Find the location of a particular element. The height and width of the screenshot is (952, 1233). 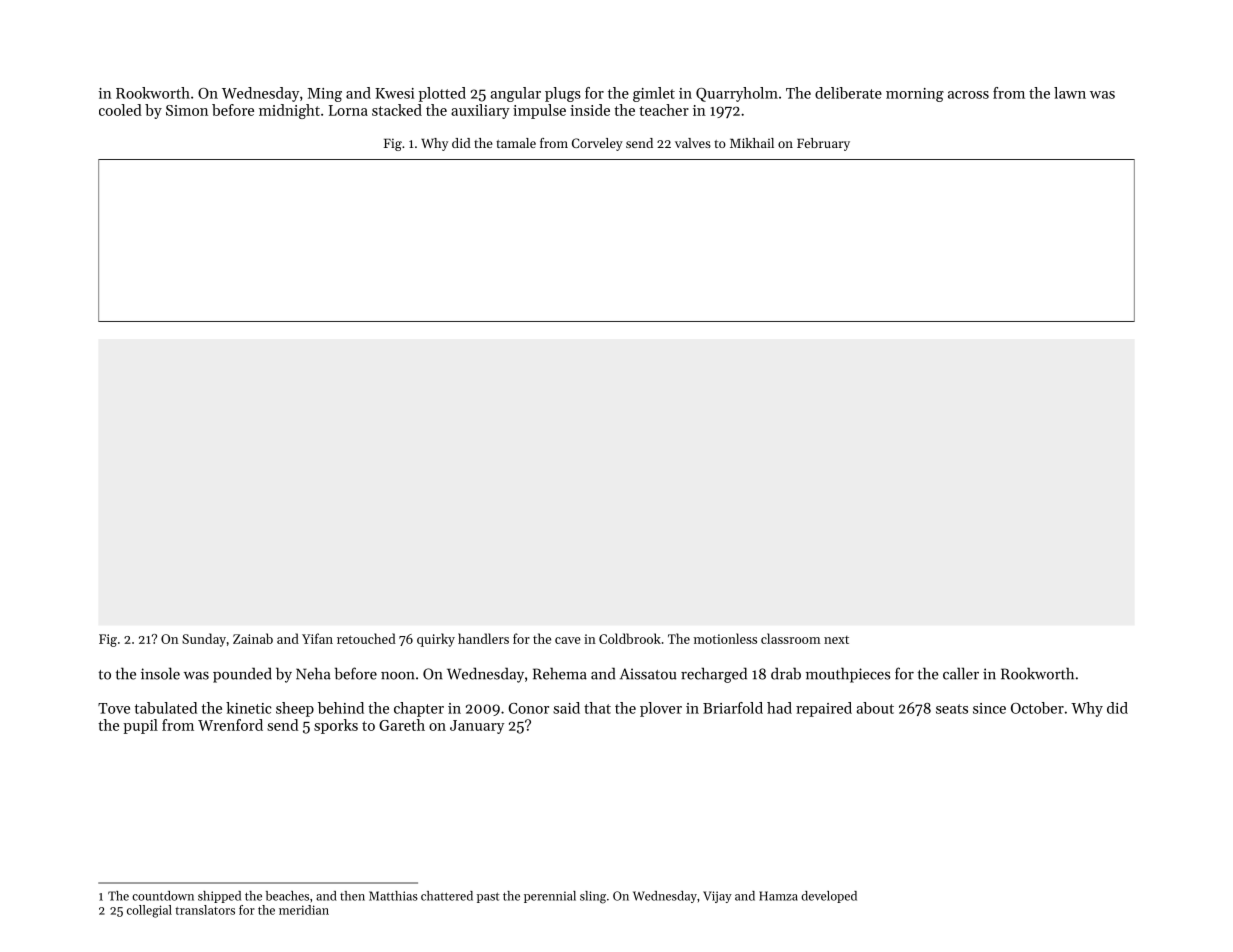

lawn is located at coordinates (1070, 93).
